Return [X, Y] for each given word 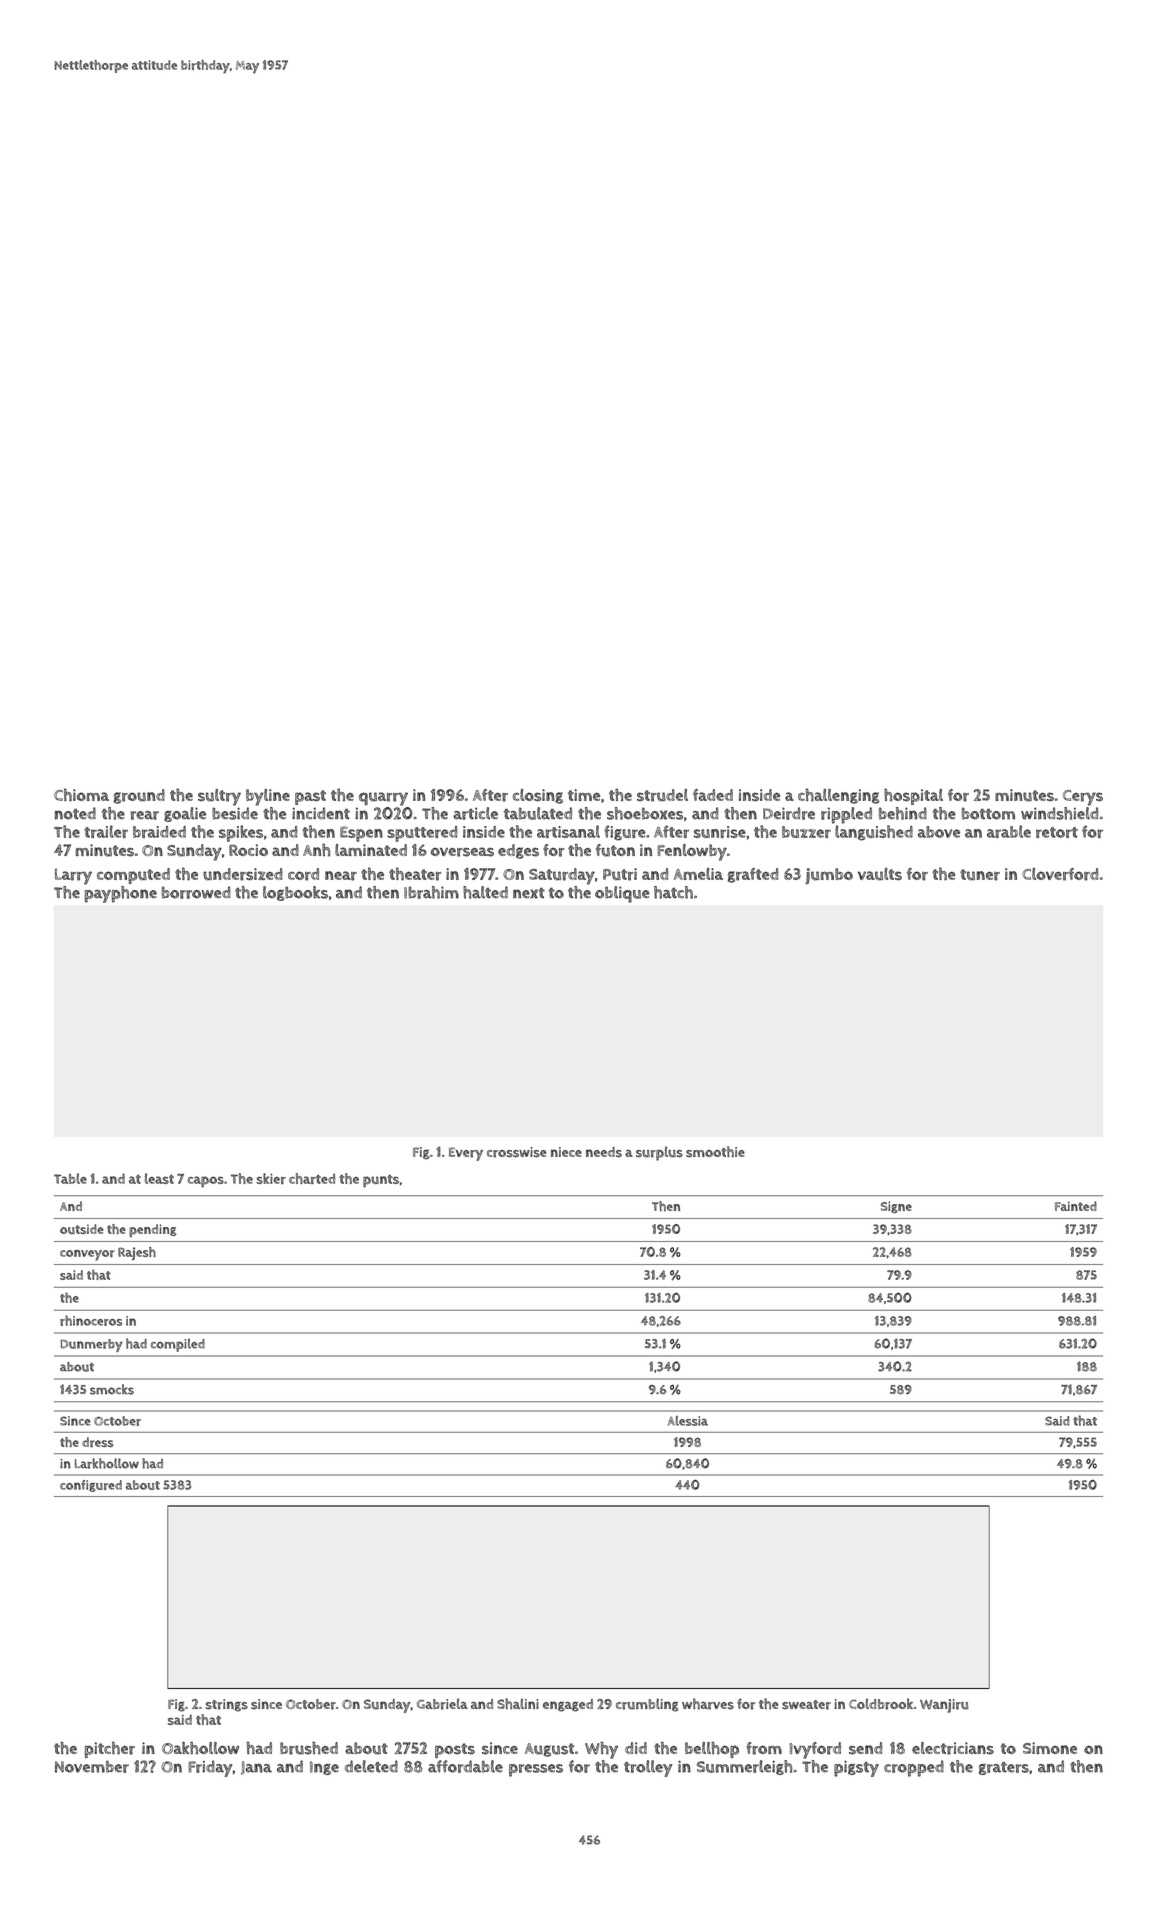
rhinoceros [91, 1320]
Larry [73, 877]
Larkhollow [107, 1463]
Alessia [688, 1421]
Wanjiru [944, 1706]
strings [227, 1705]
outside [81, 1229]
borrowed [196, 892]
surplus [659, 1153]
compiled [178, 1345]
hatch [673, 892]
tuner [980, 875]
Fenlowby [692, 852]
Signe [896, 1207]
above [939, 832]
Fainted [1076, 1206]
